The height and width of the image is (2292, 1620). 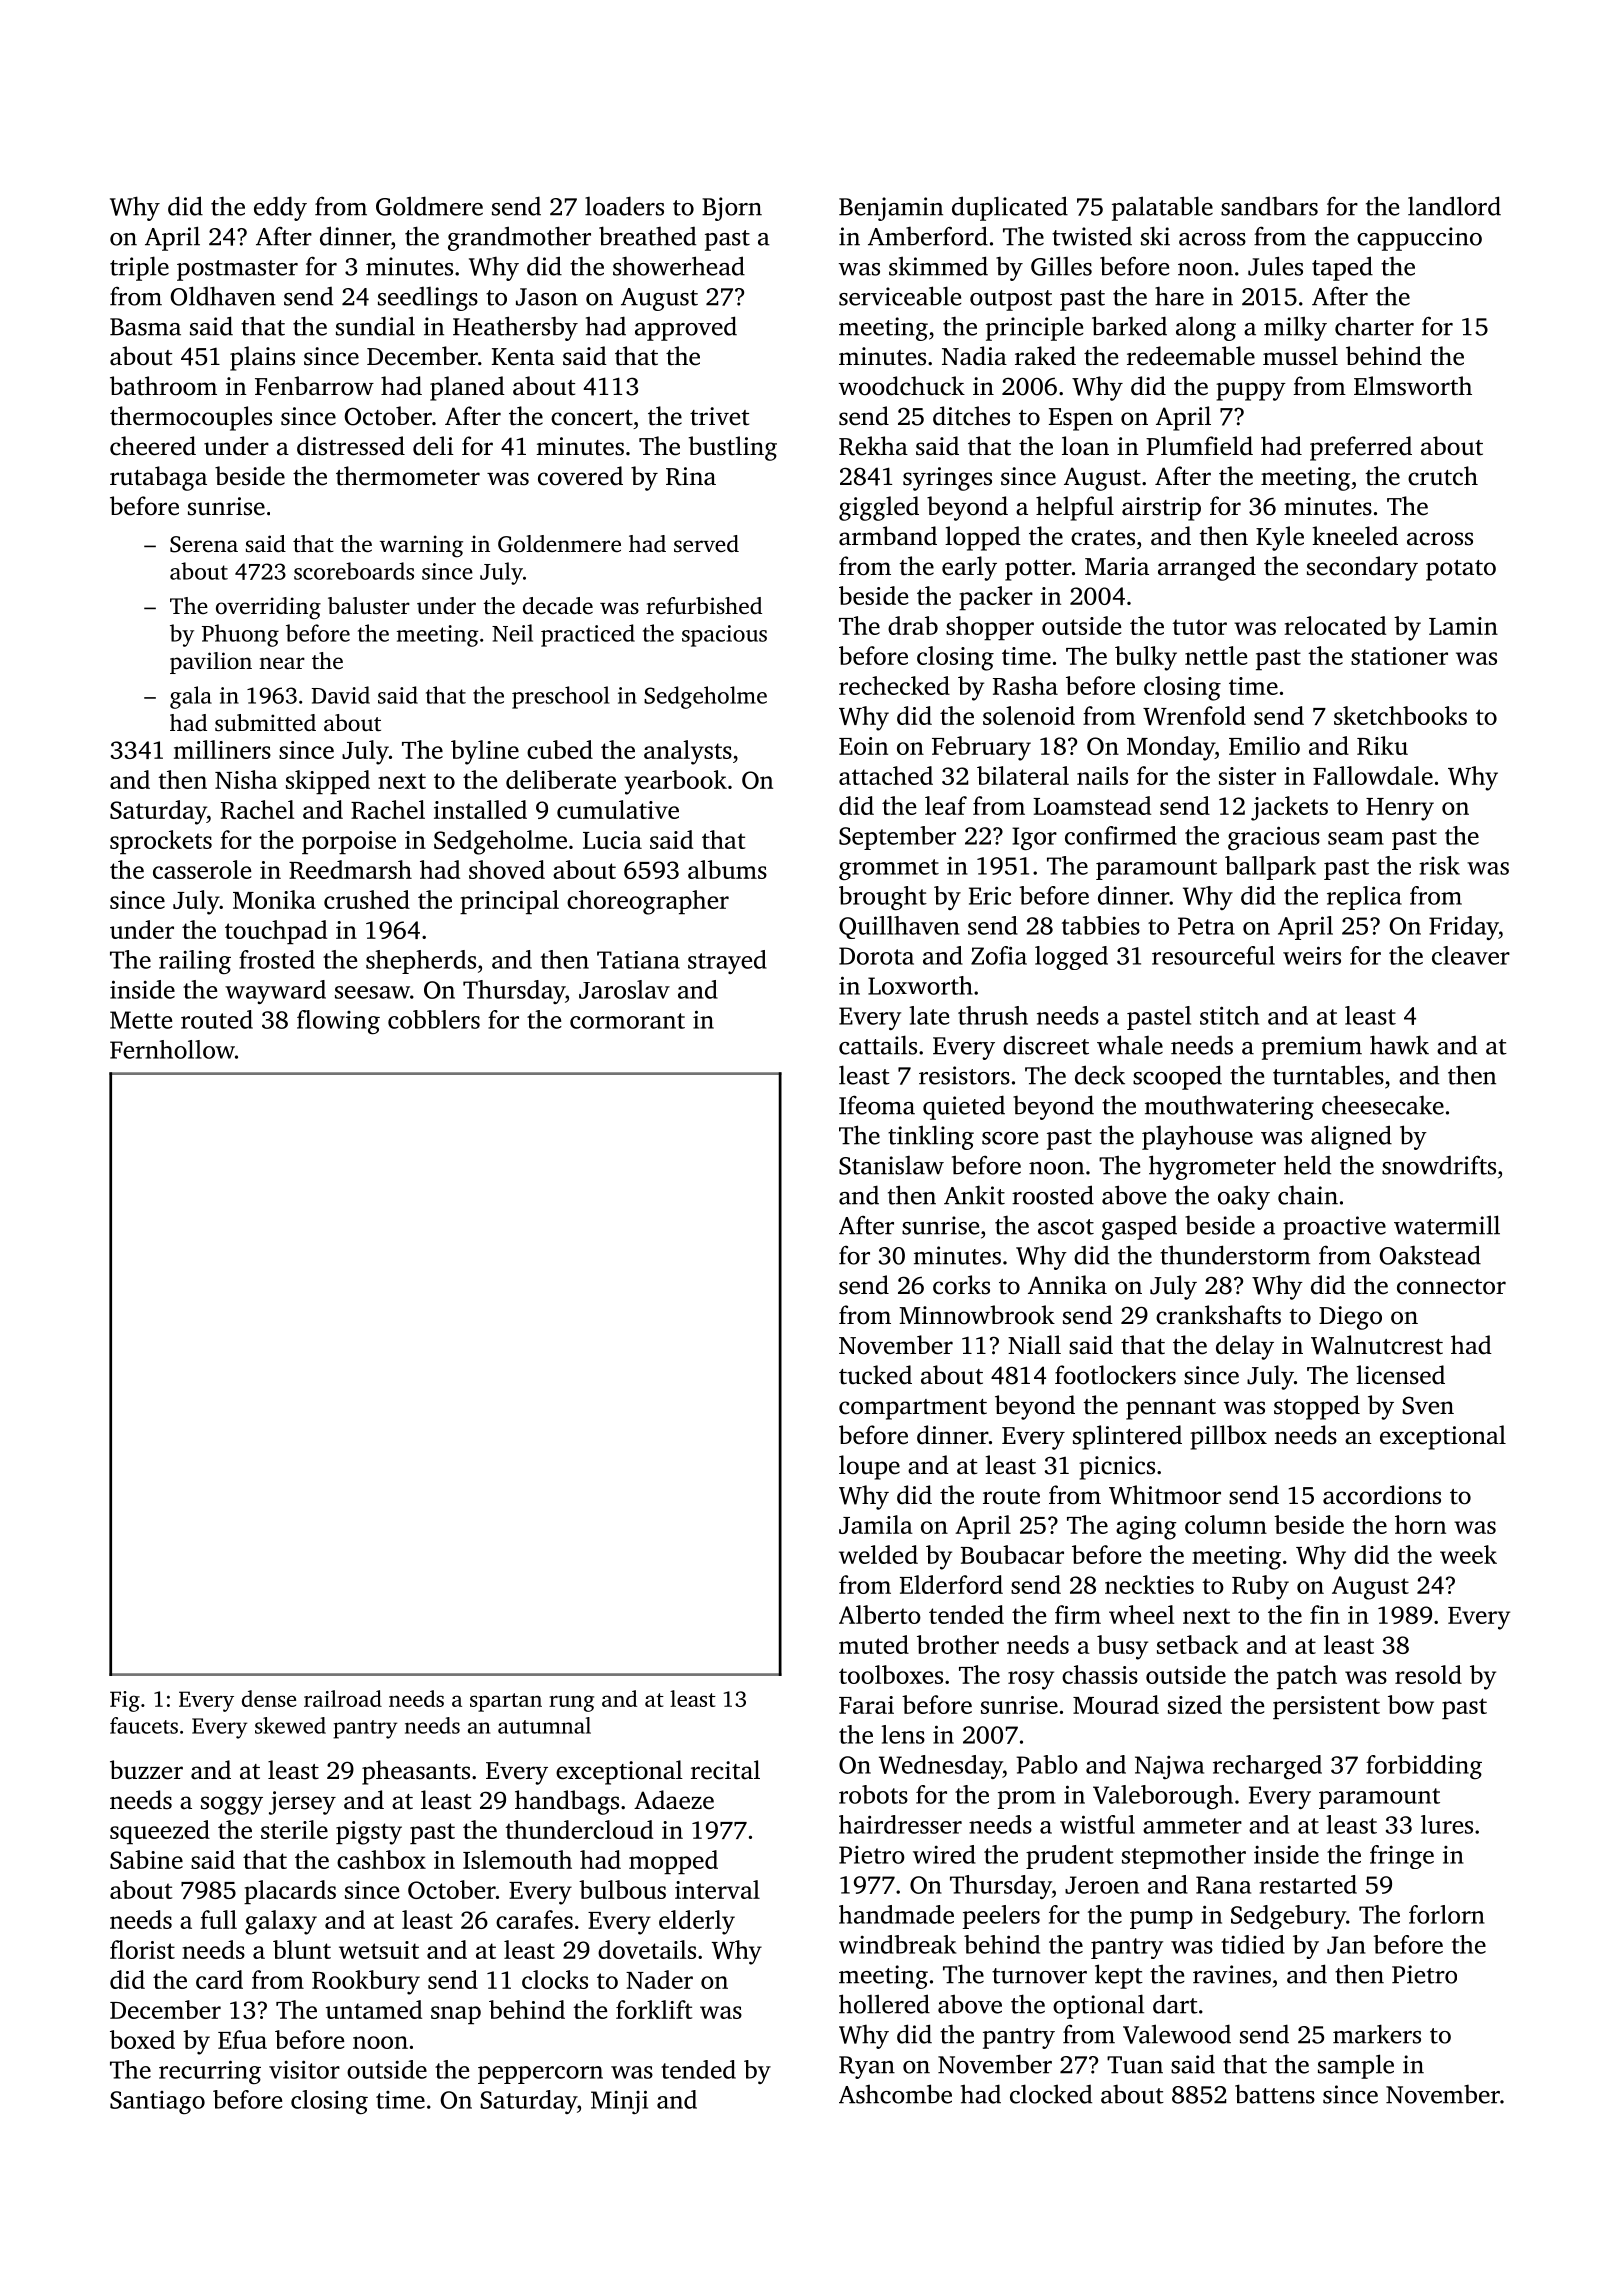 I want to click on breathed, so click(x=647, y=236).
